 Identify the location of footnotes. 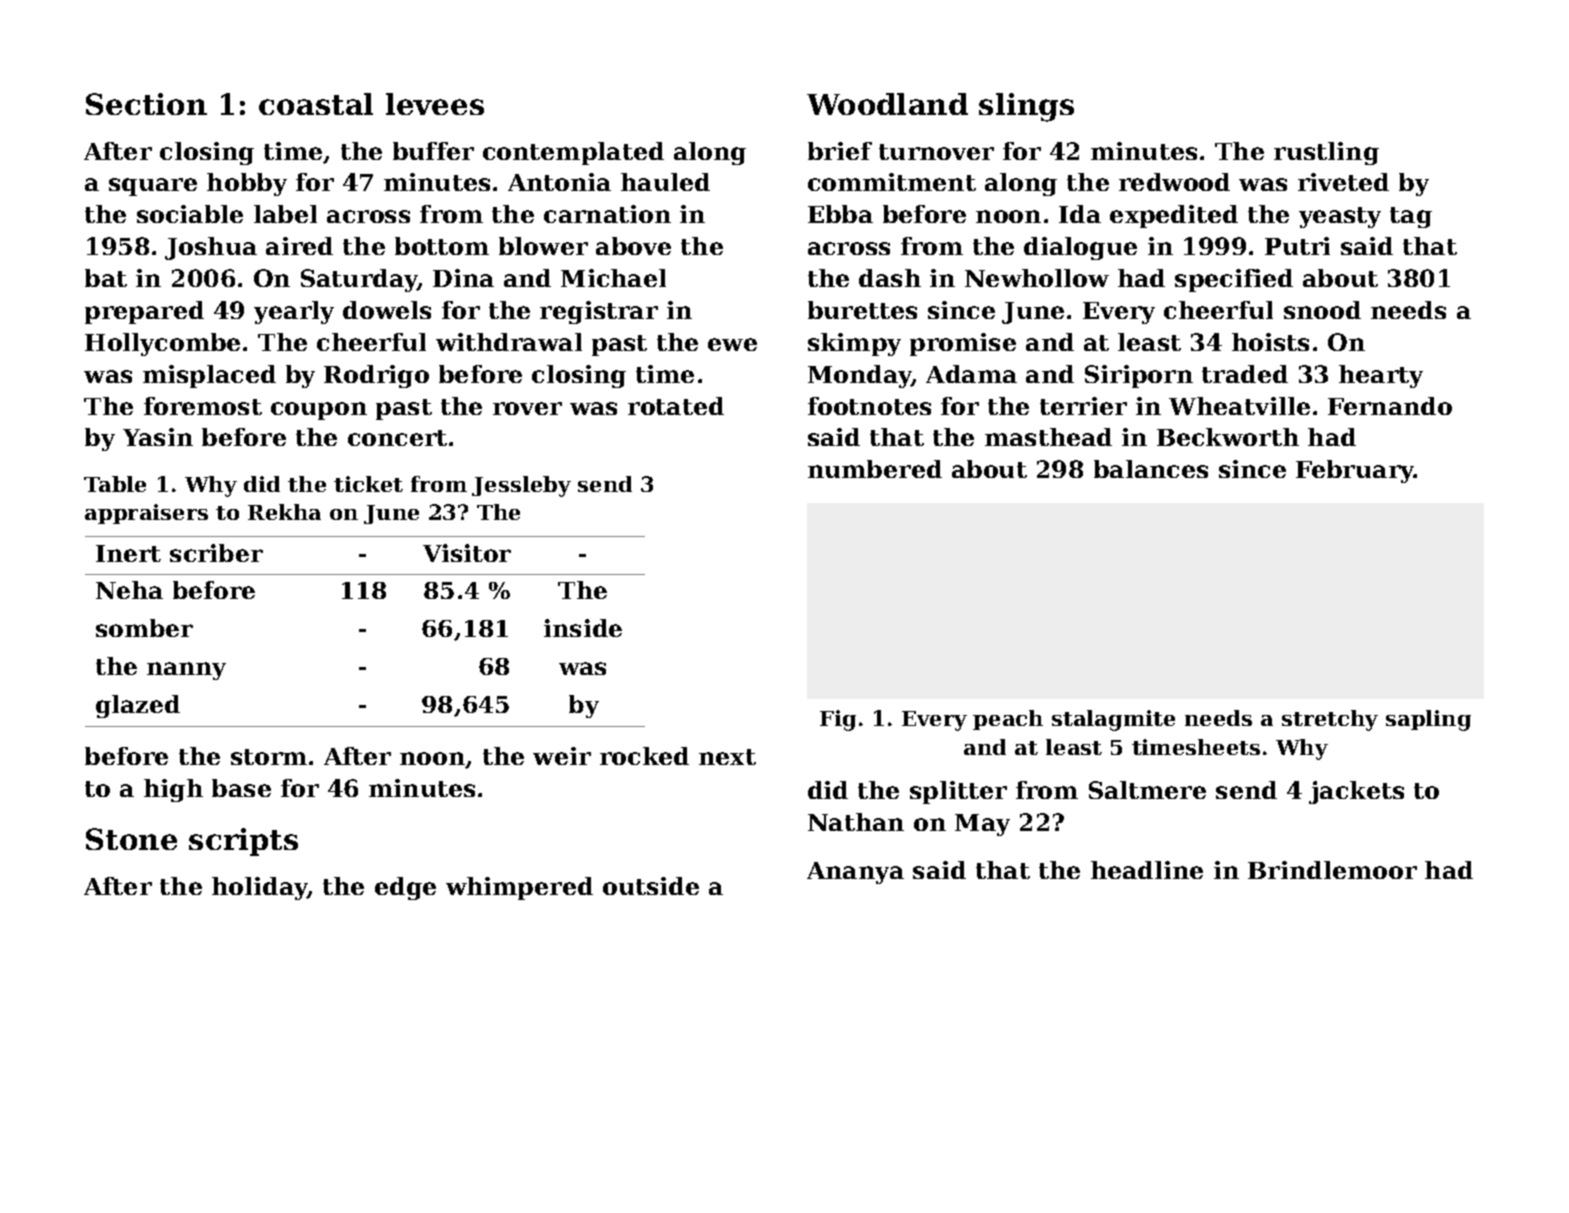
(869, 406).
